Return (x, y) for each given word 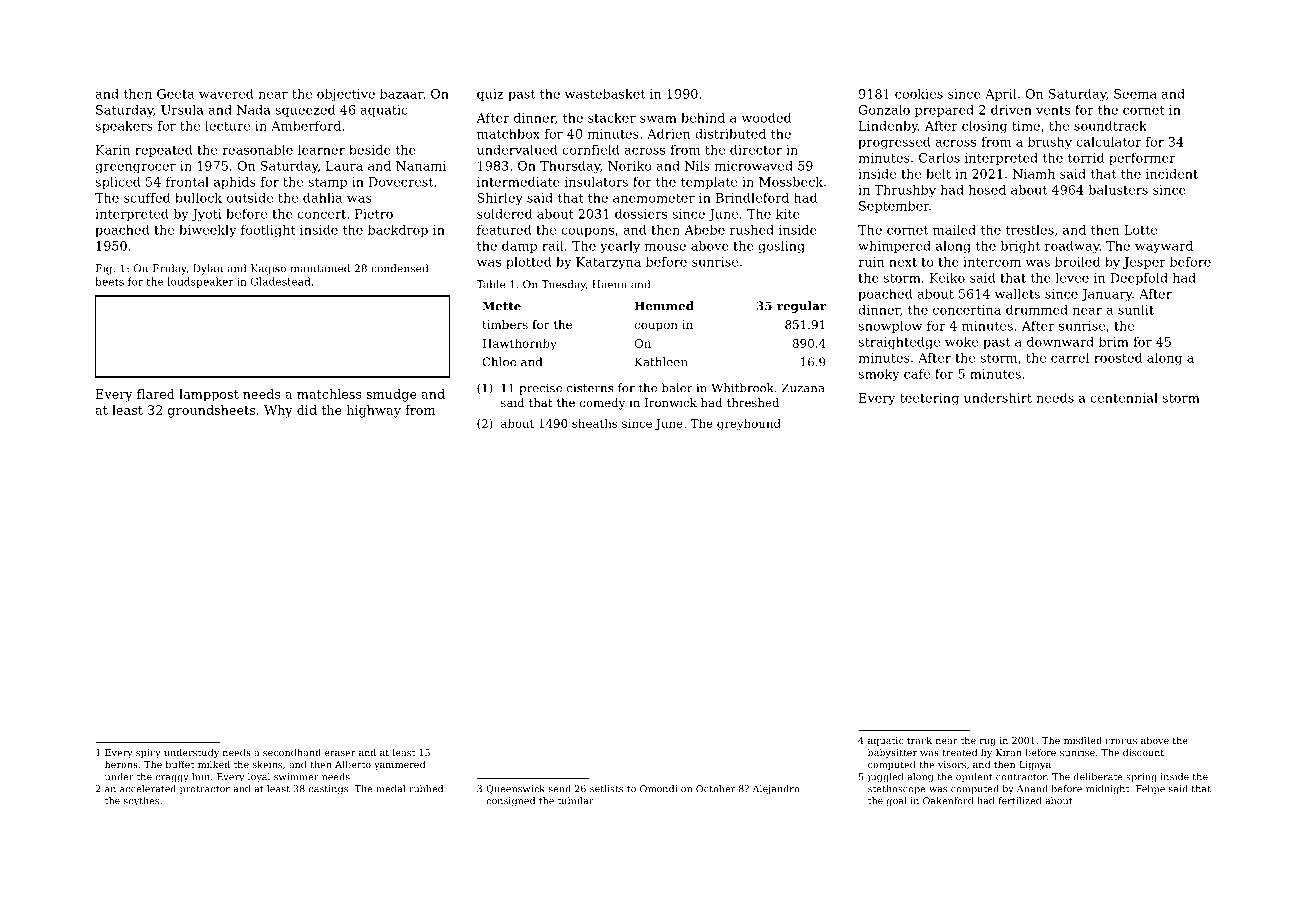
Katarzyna (608, 263)
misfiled (1083, 740)
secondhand (292, 752)
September (894, 207)
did (307, 410)
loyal (259, 778)
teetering (929, 399)
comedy (602, 404)
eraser (340, 753)
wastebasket (605, 94)
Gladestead (281, 281)
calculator (1108, 142)
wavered (226, 94)
